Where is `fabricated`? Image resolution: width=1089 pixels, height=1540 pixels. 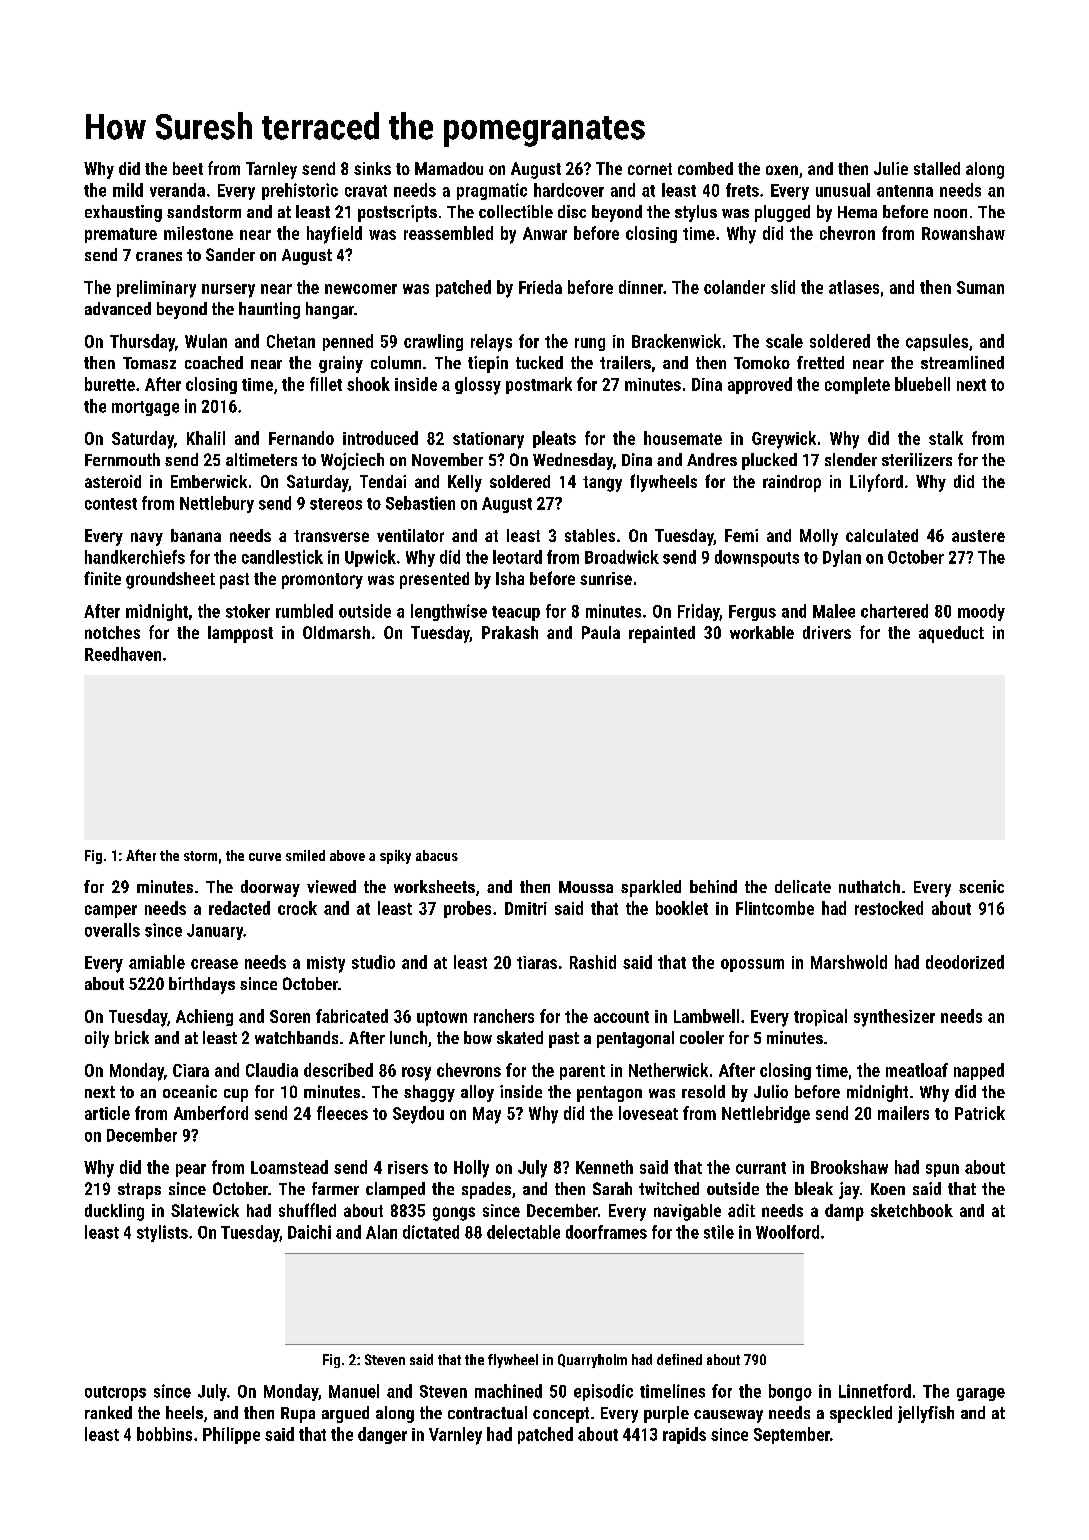
fabricated is located at coordinates (352, 1016).
